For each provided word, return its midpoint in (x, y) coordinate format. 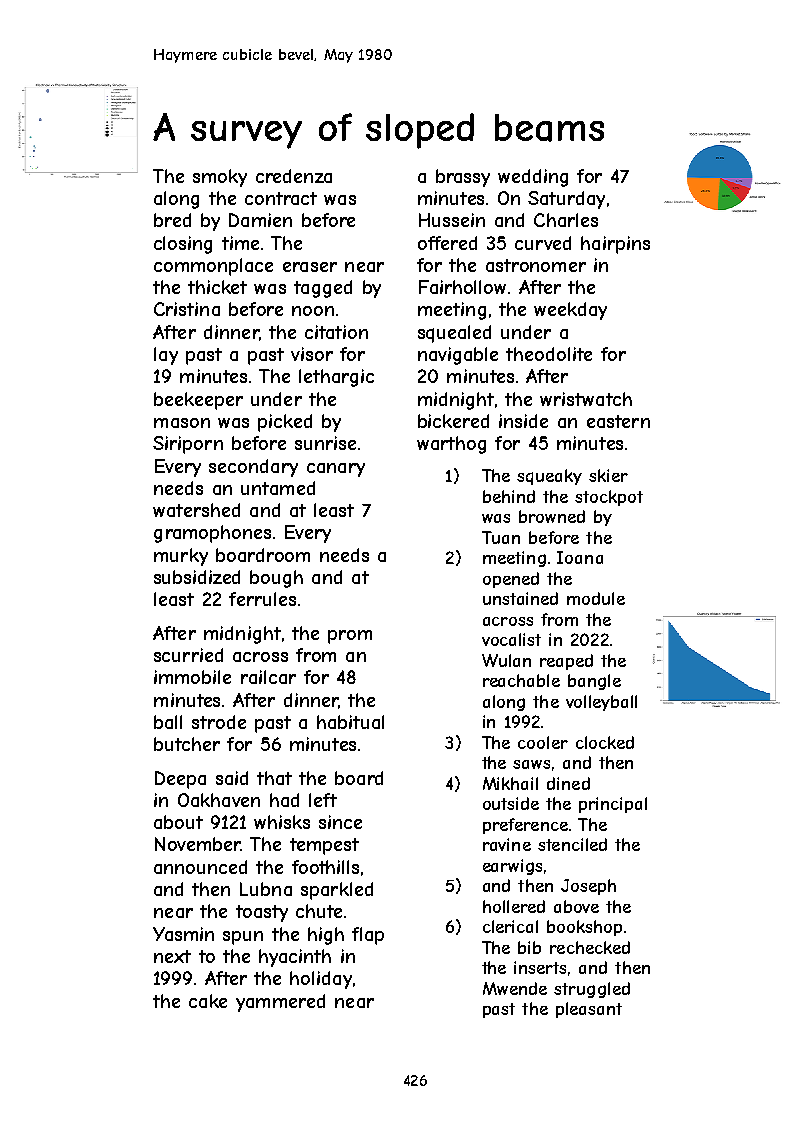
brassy (463, 178)
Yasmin (183, 934)
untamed (278, 488)
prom (350, 637)
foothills (325, 867)
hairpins (615, 245)
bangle (594, 682)
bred (172, 220)
